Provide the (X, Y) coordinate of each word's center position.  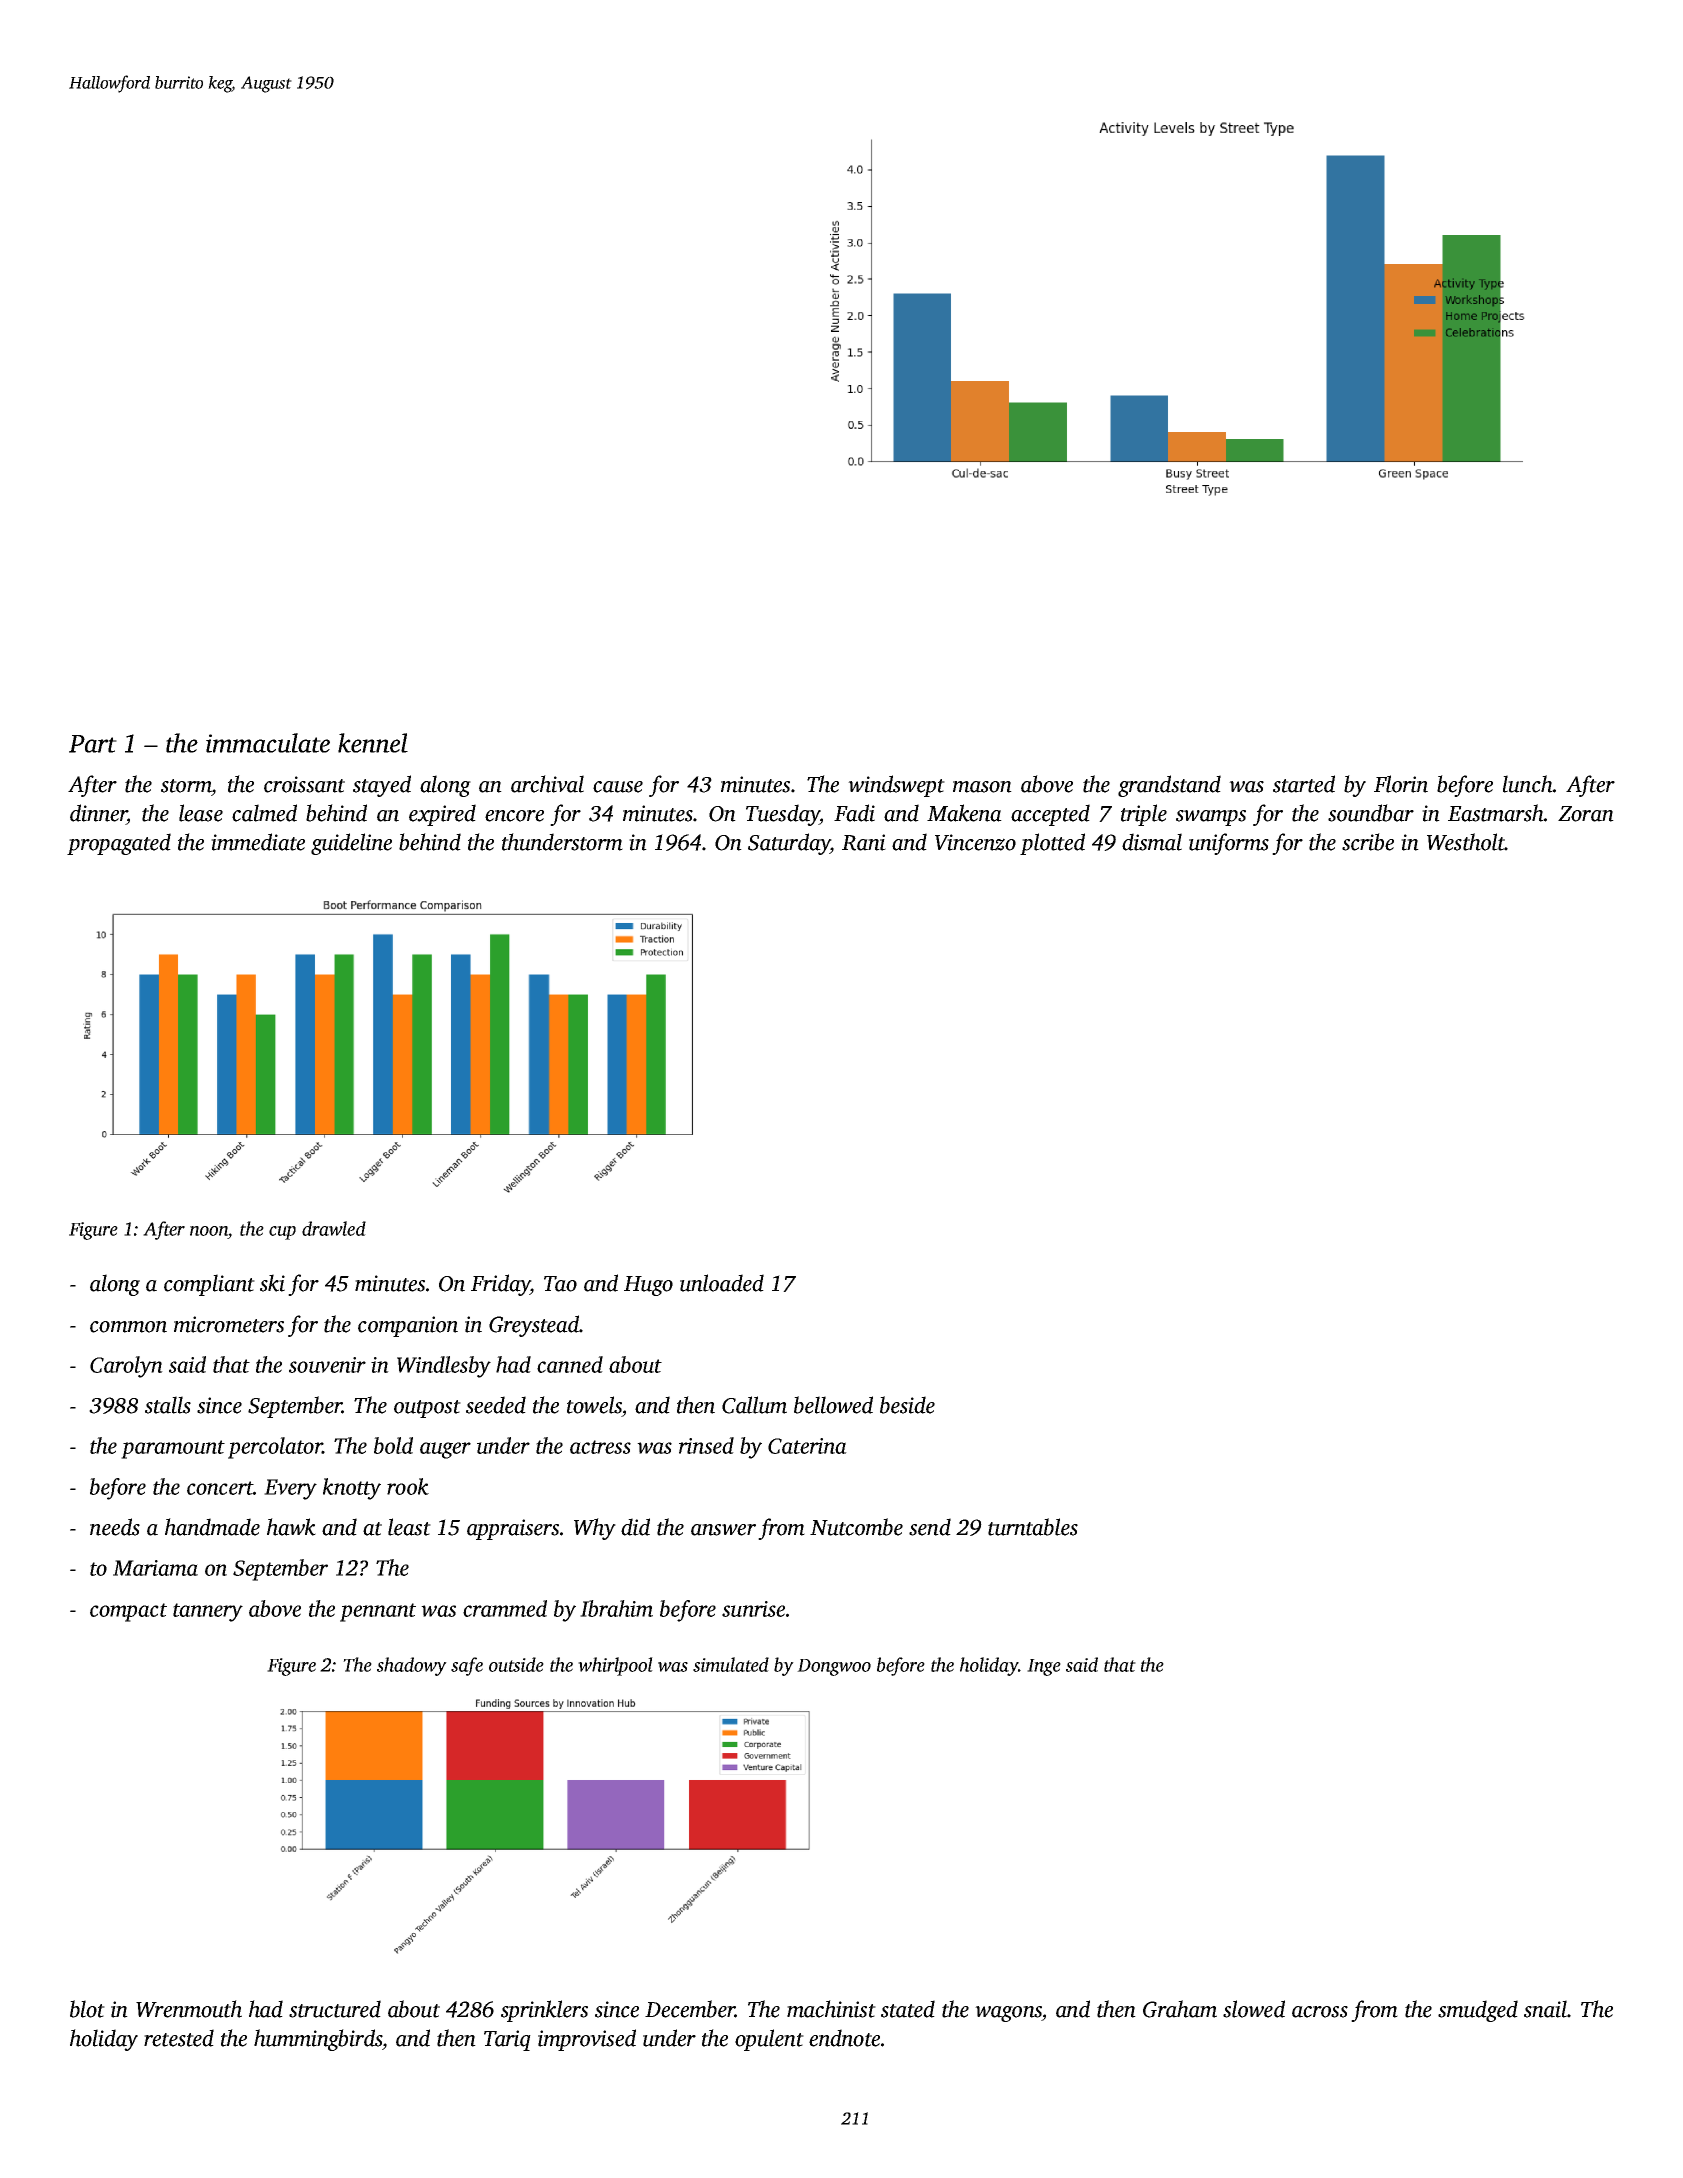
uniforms (1229, 844)
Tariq (507, 2040)
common (128, 1327)
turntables (1033, 1527)
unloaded (722, 1283)
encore (514, 816)
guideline (351, 844)
